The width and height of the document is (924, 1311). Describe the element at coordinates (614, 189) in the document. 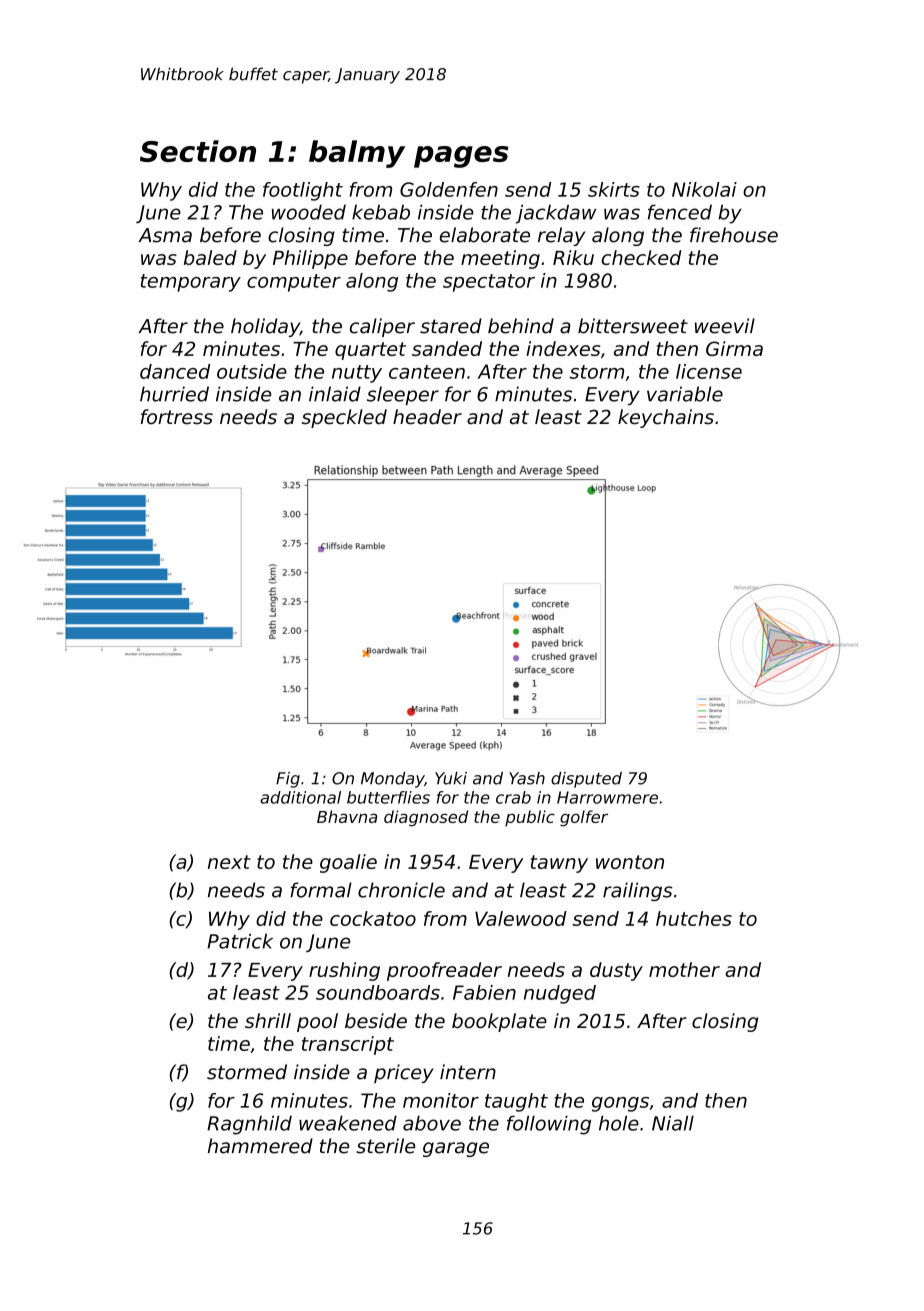

I see `skirts` at that location.
